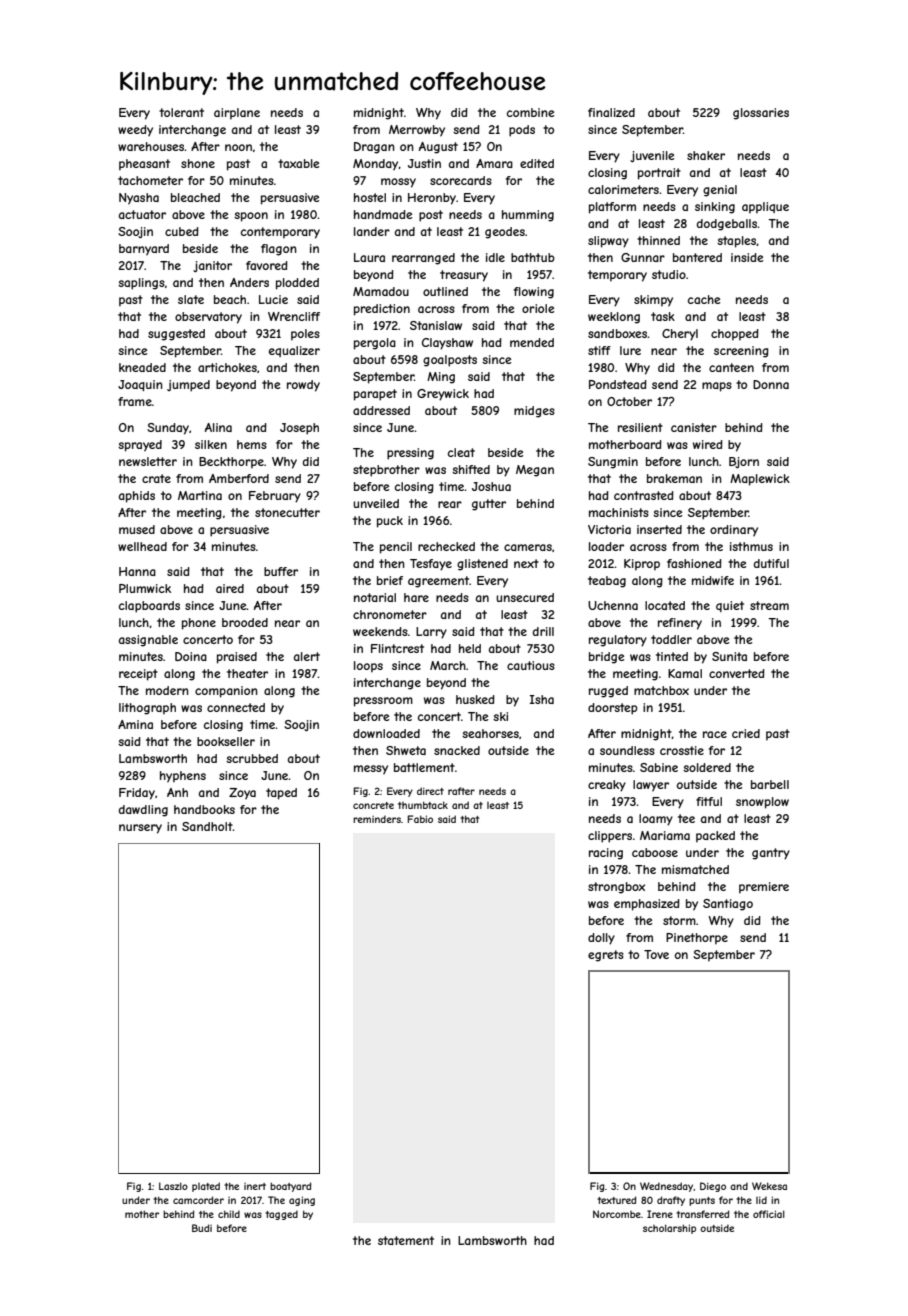  Describe the element at coordinates (181, 112) in the screenshot. I see `tolerant` at that location.
